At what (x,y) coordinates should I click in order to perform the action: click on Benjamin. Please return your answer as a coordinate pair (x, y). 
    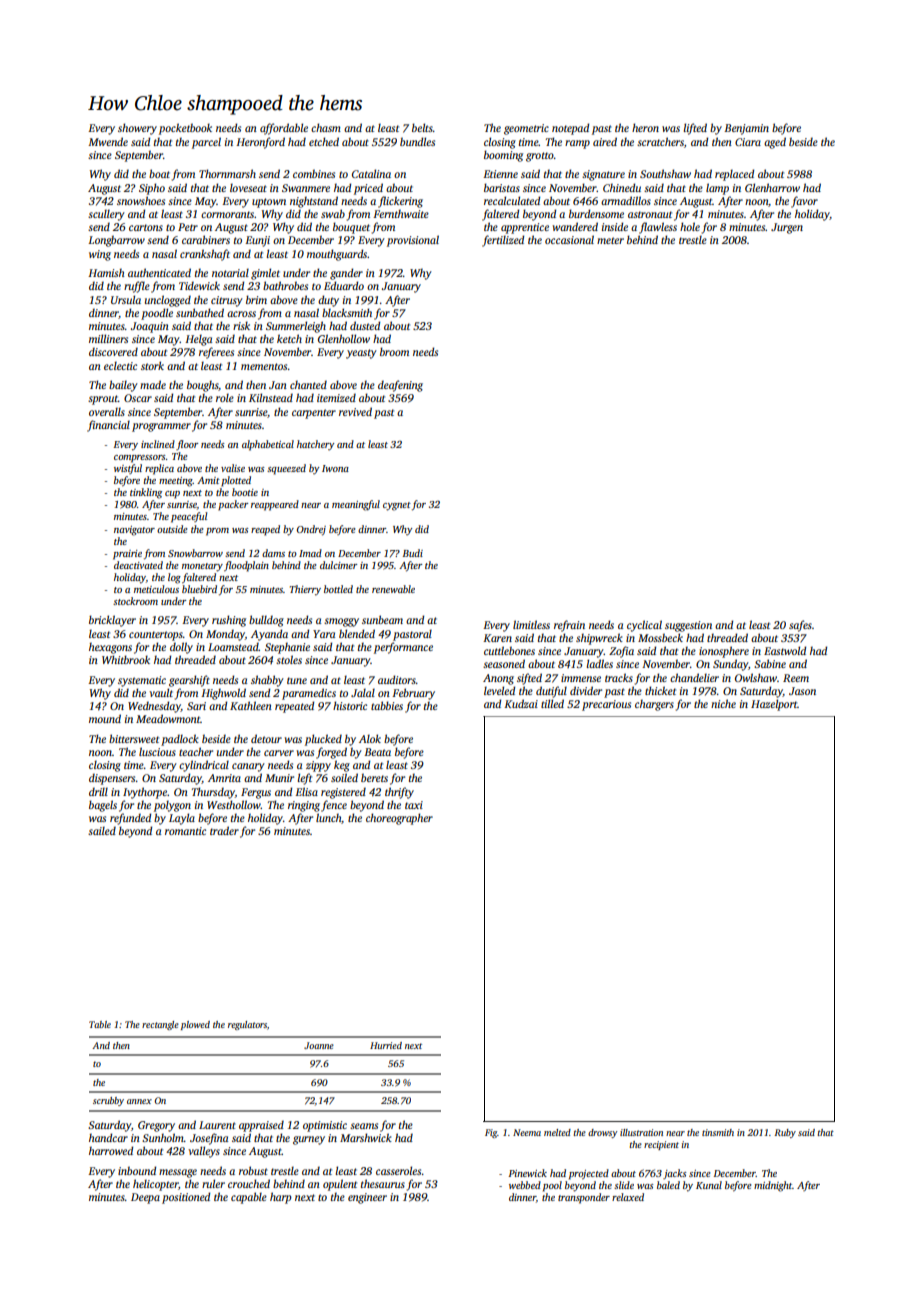
    Looking at the image, I should click on (746, 129).
